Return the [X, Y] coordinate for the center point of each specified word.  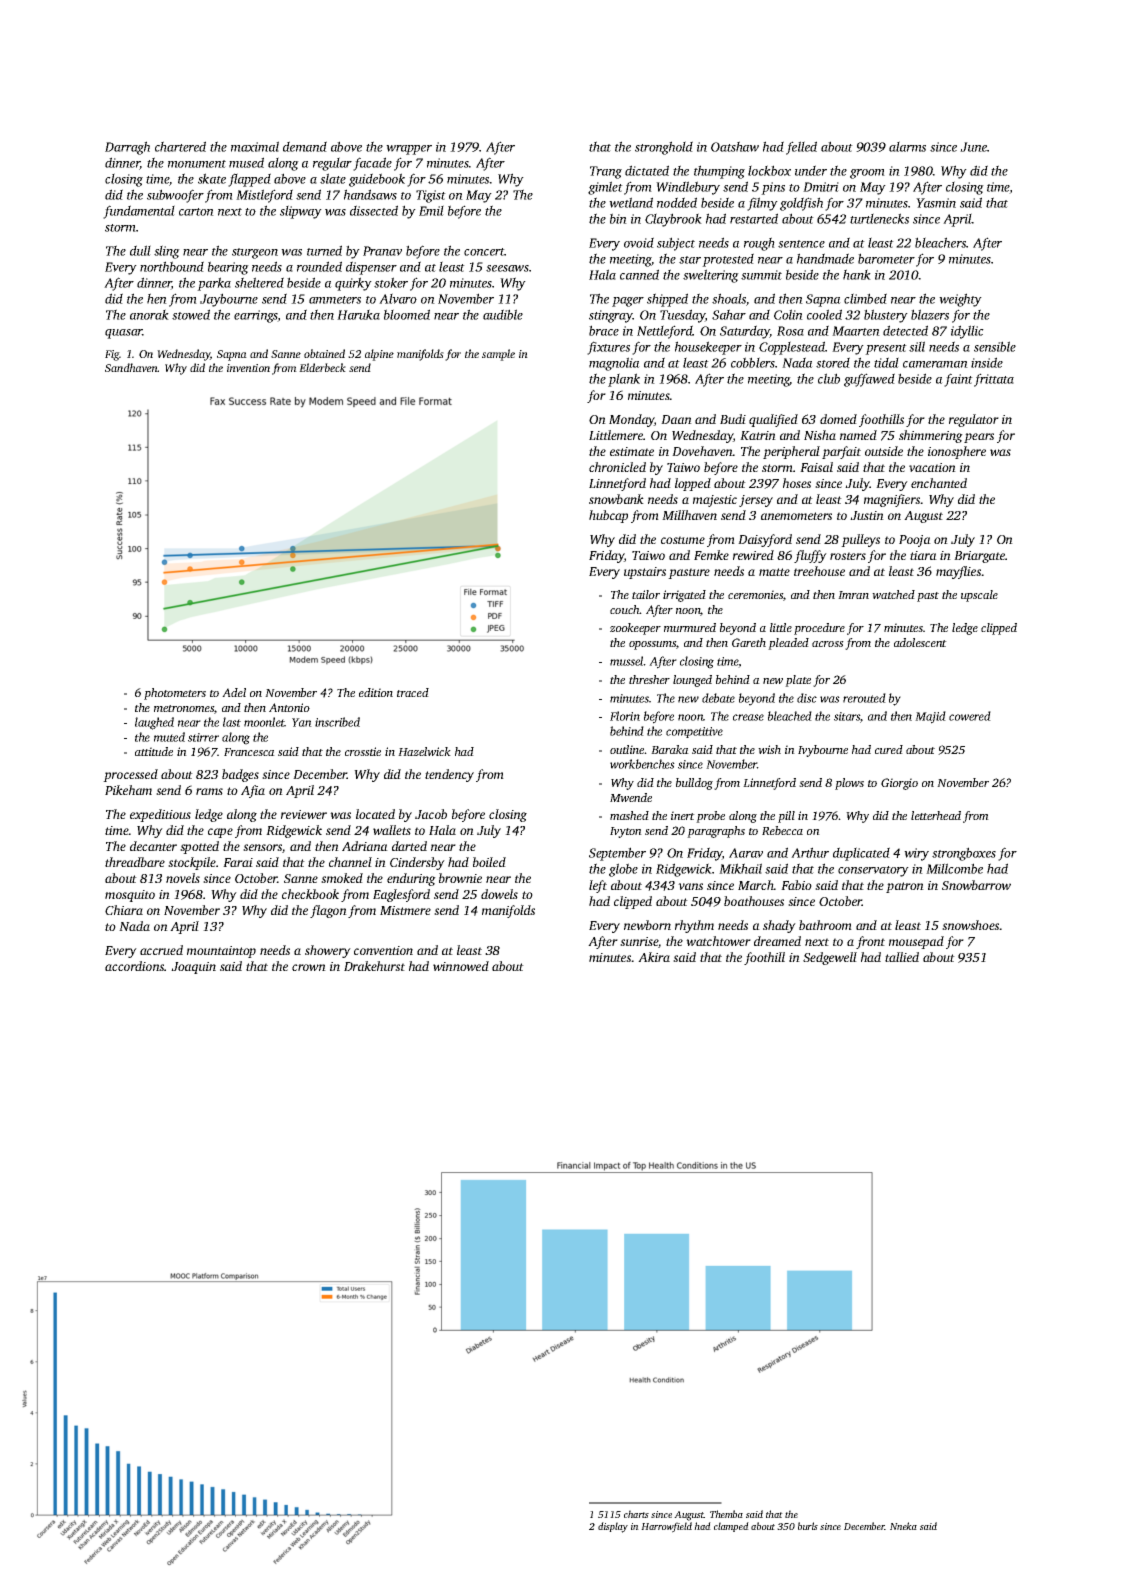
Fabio [796, 885]
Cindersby [417, 863]
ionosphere [957, 452]
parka [214, 284]
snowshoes [971, 925]
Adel [234, 692]
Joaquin [193, 968]
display [613, 1527]
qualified [773, 420]
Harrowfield [666, 1527]
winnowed [461, 966]
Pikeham [128, 790]
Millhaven [689, 515]
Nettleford [665, 332]
